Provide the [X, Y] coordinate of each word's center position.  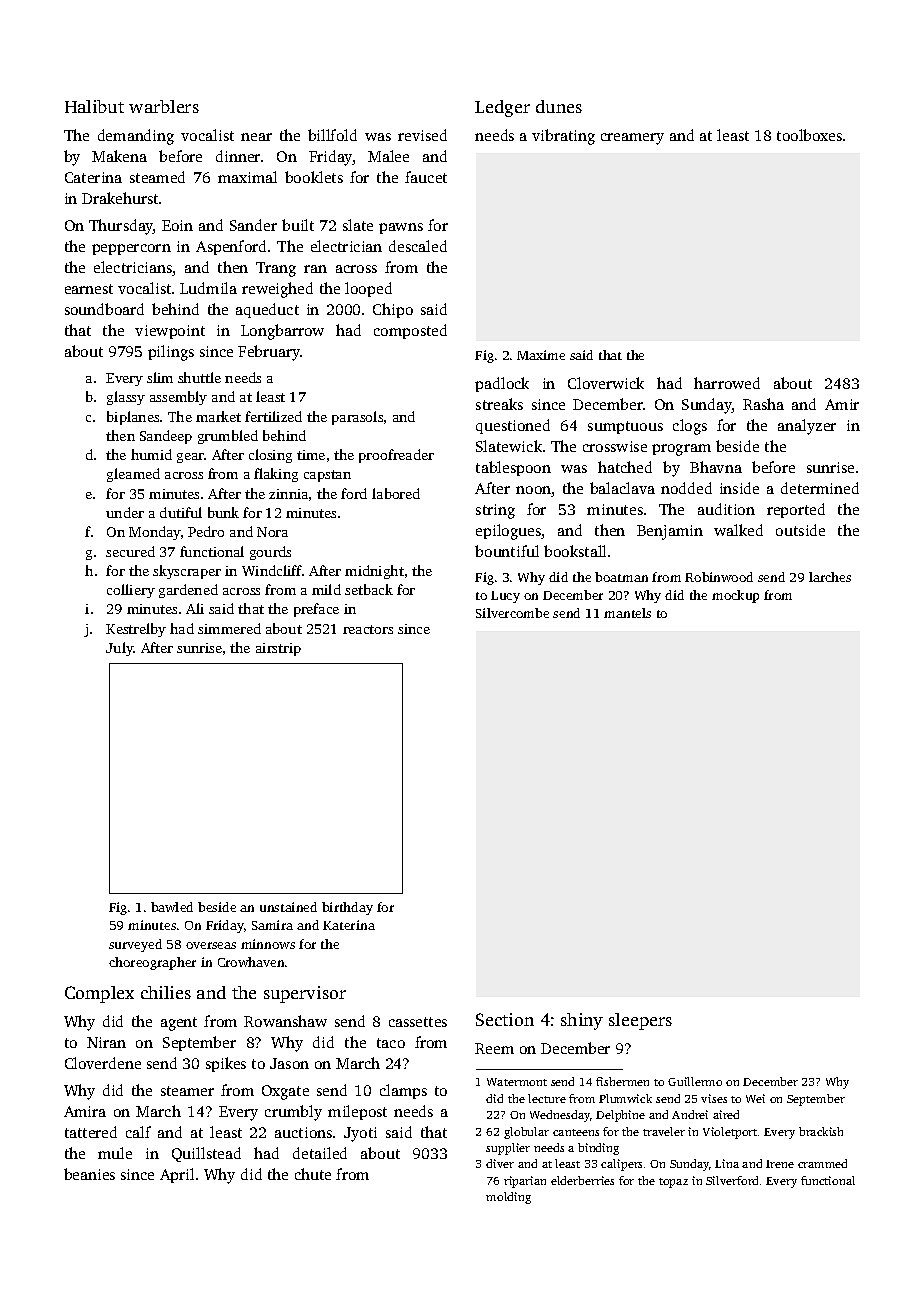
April [177, 1175]
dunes [559, 106]
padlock [502, 384]
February [269, 353]
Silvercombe [512, 613]
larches [830, 577]
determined [820, 488]
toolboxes [809, 135]
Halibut [94, 106]
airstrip [278, 649]
